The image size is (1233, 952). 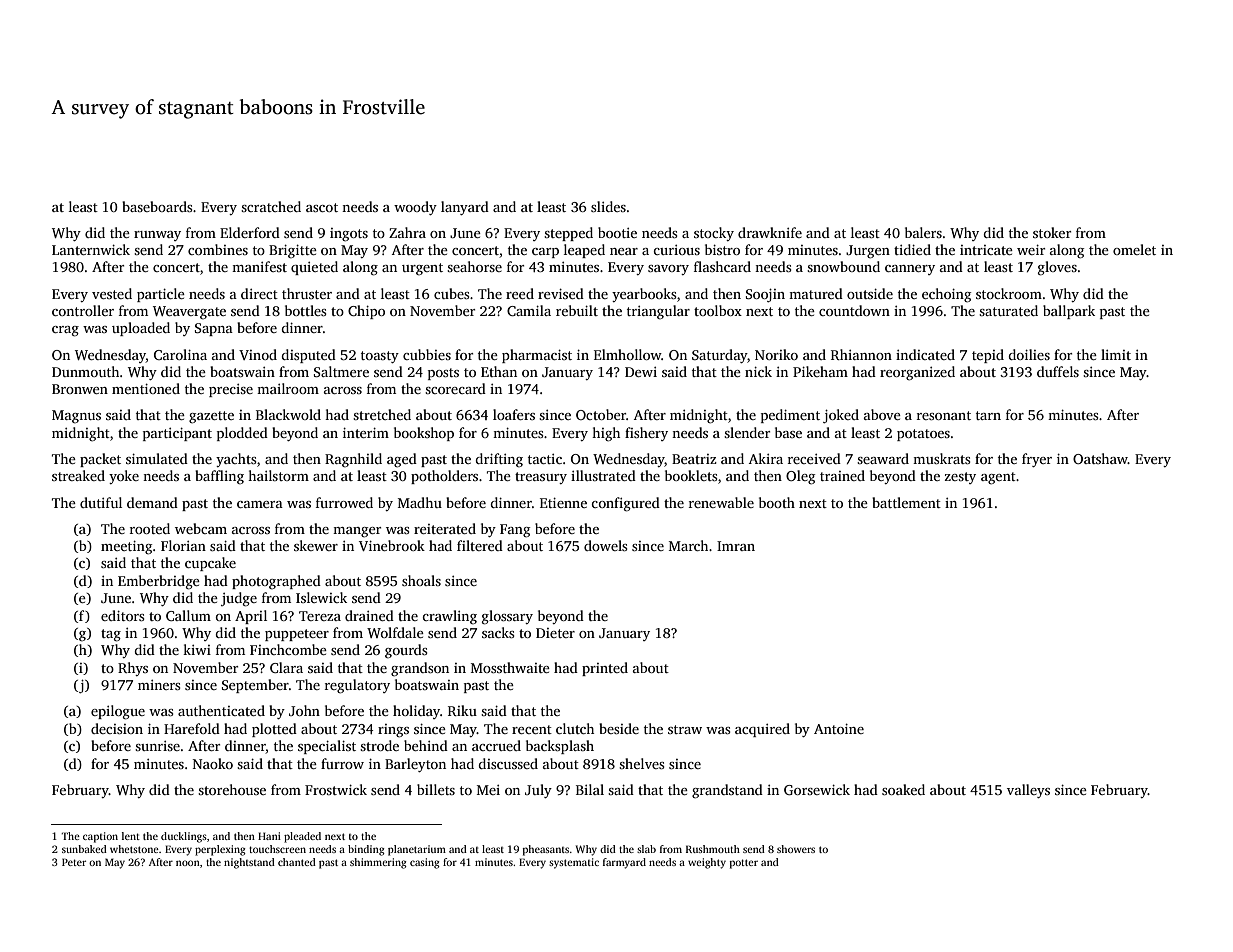 I want to click on Imran, so click(x=736, y=546).
